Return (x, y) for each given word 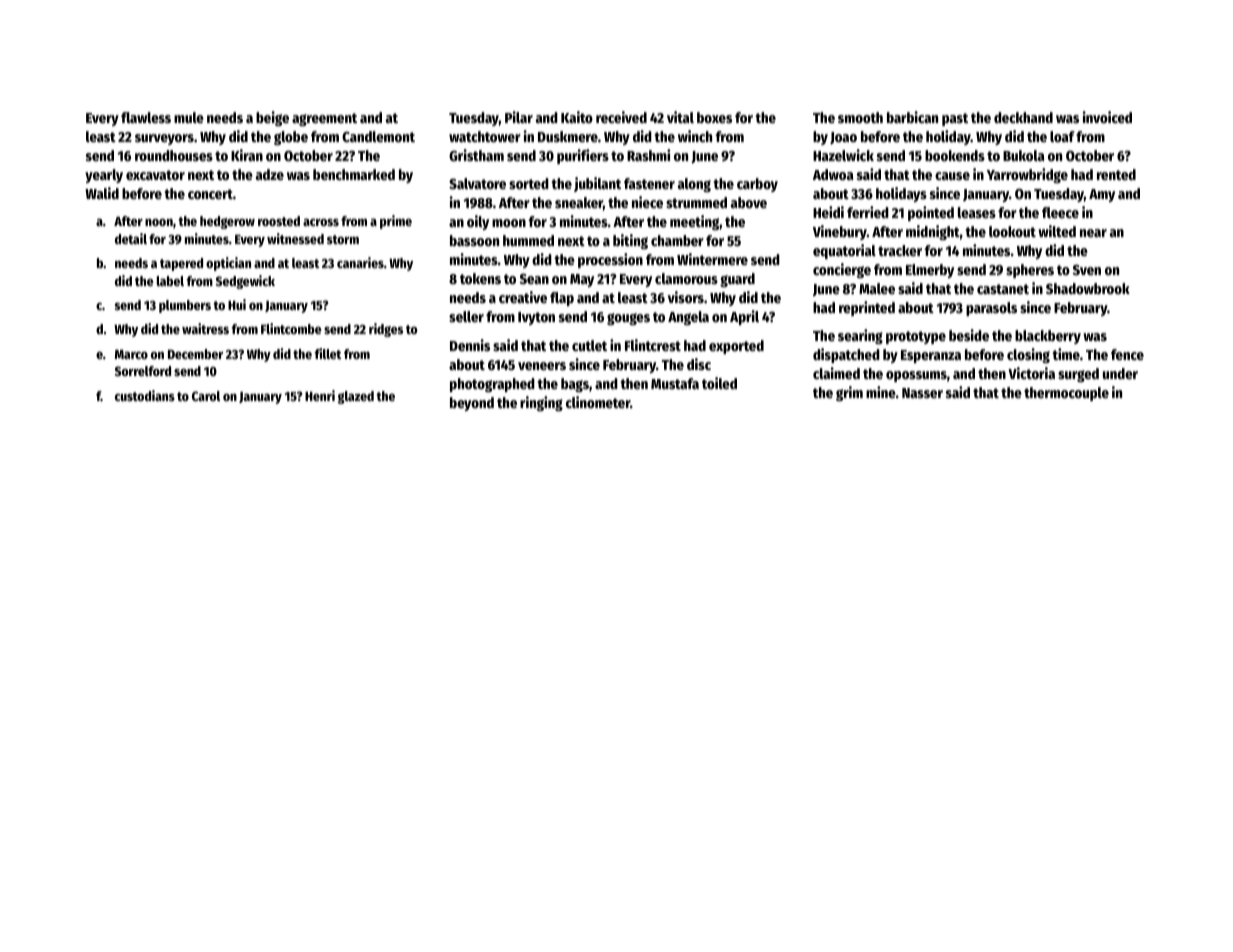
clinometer (598, 402)
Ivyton (536, 318)
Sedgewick (245, 282)
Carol (206, 396)
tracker (900, 250)
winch (695, 136)
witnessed (295, 238)
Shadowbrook (1088, 288)
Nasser (922, 393)
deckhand (1023, 117)
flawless (146, 117)
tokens (480, 278)
